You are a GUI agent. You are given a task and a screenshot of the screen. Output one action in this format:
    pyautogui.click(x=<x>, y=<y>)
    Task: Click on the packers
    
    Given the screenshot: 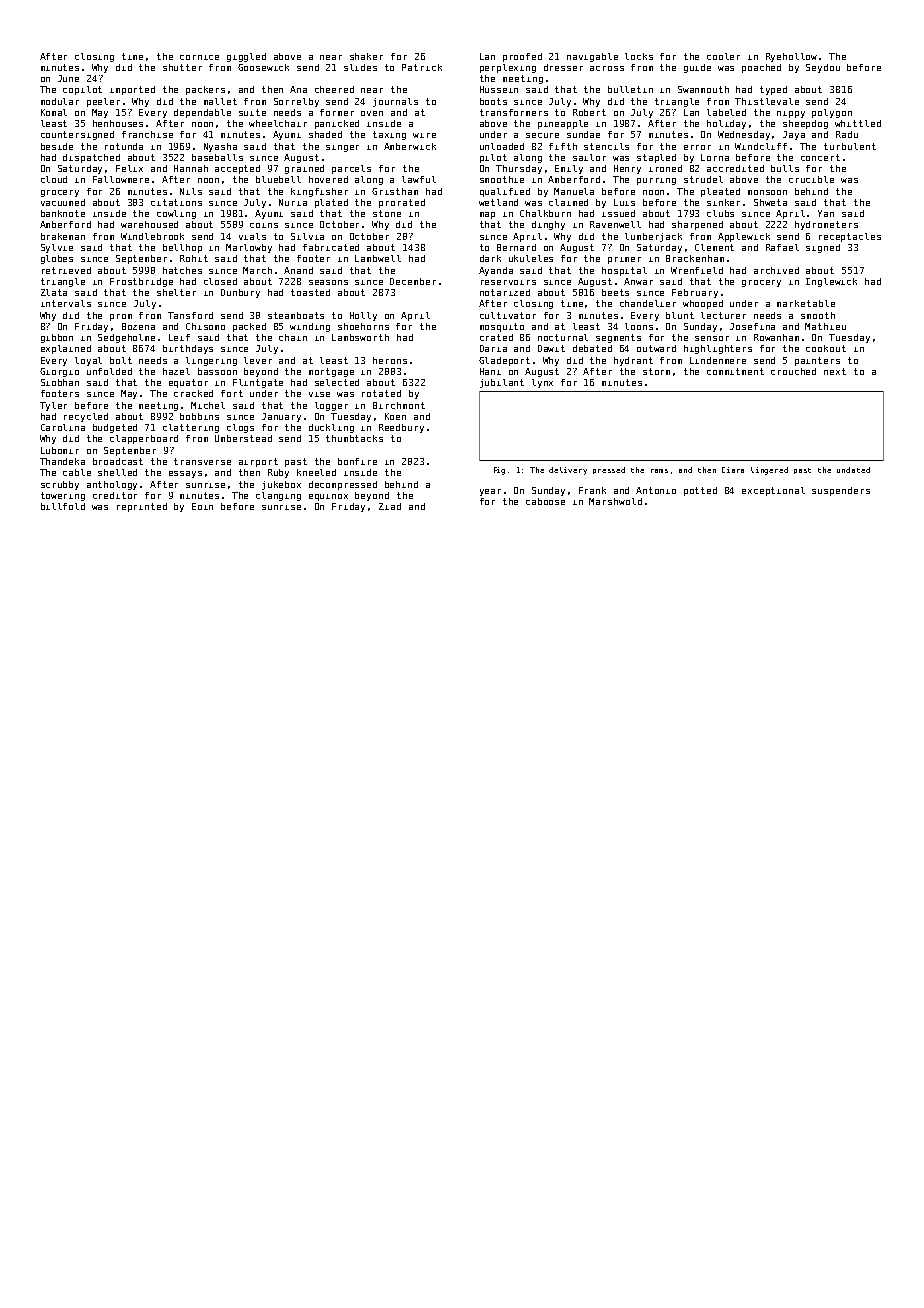 What is the action you would take?
    pyautogui.click(x=205, y=90)
